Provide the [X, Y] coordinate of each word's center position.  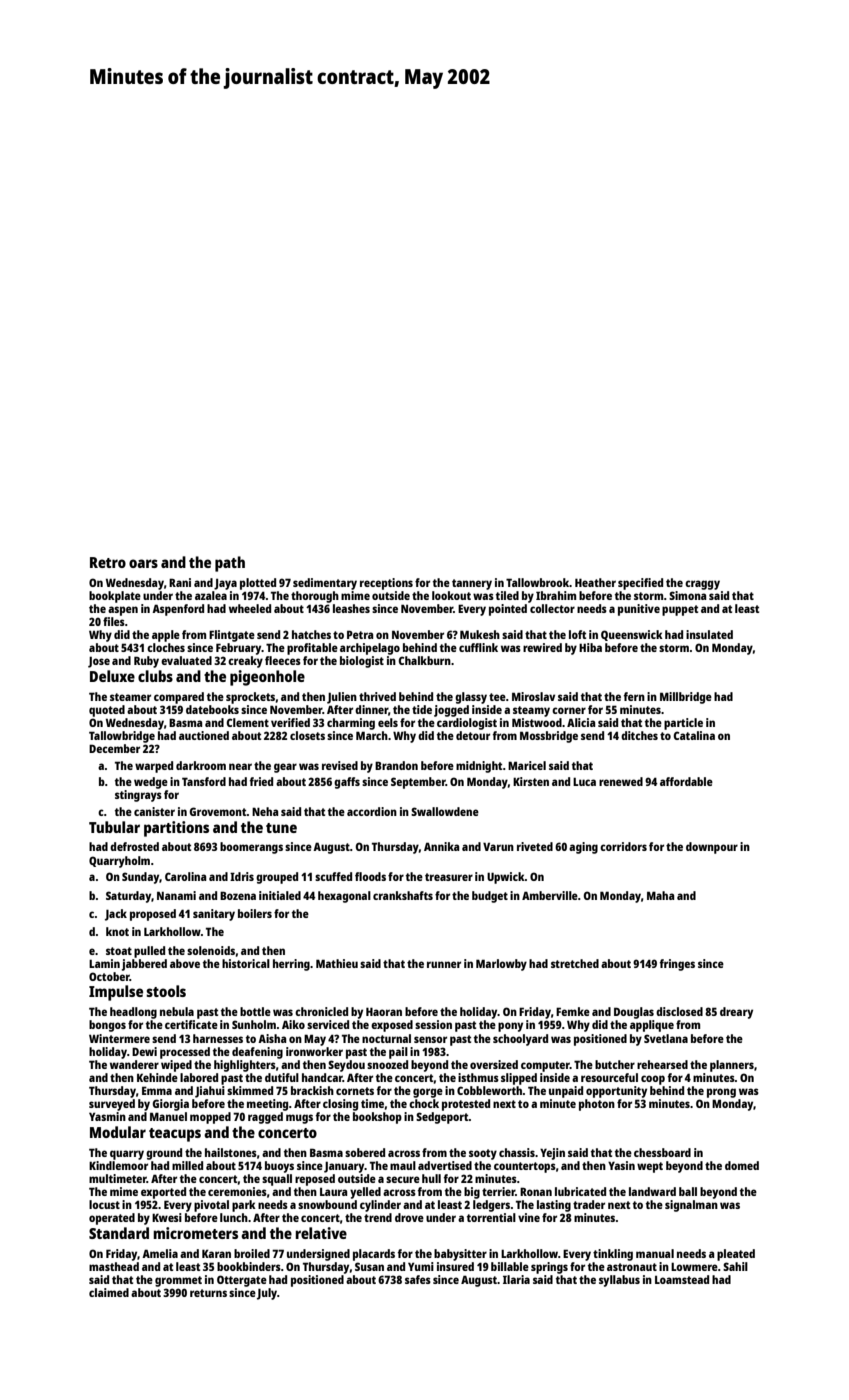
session [433, 1024]
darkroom [201, 765]
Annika [441, 846]
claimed [109, 1292]
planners [732, 1066]
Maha [660, 895]
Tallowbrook [538, 582]
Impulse [116, 993]
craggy [702, 585]
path [230, 564]
